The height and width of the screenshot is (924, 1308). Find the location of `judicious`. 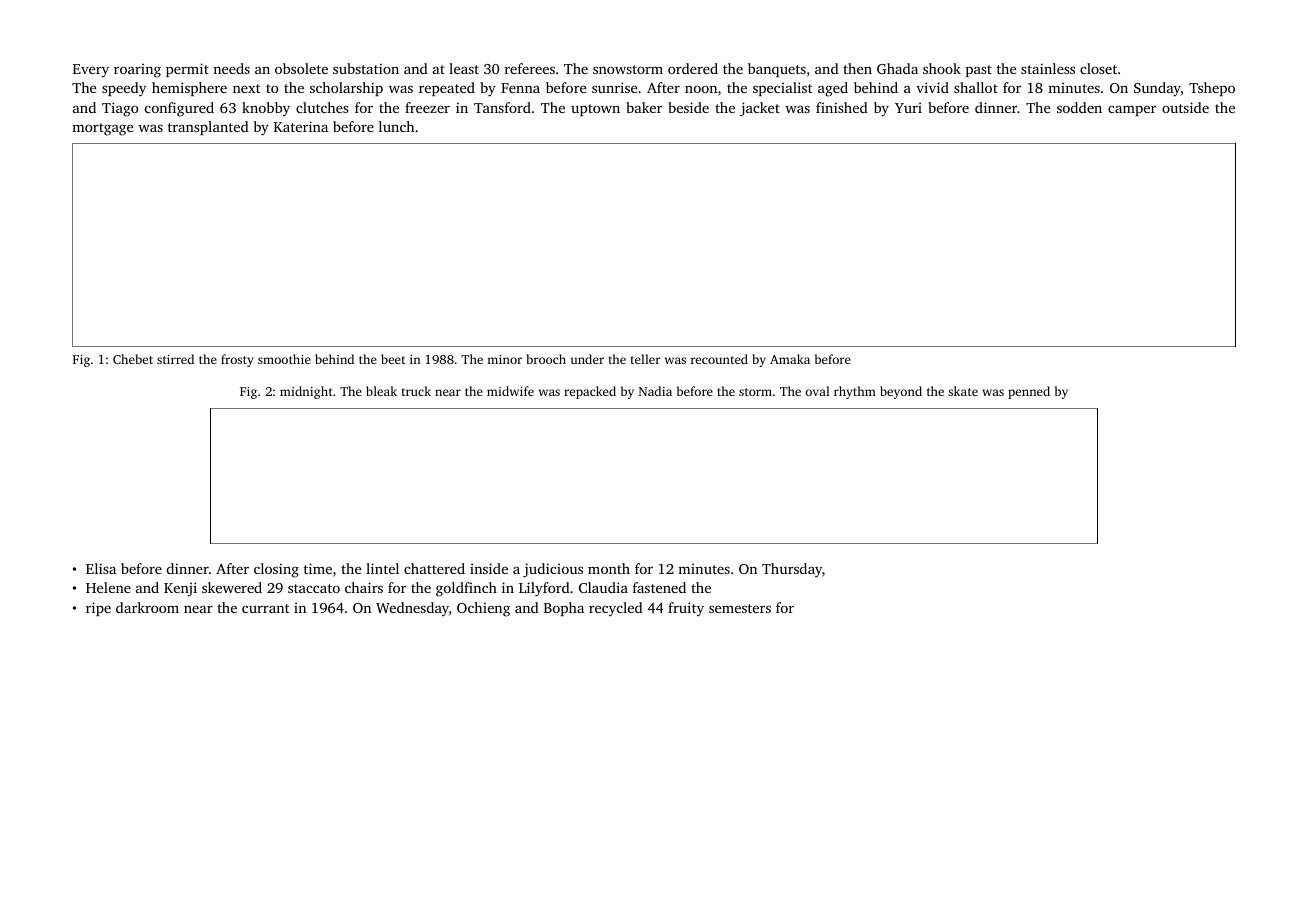

judicious is located at coordinates (553, 570).
